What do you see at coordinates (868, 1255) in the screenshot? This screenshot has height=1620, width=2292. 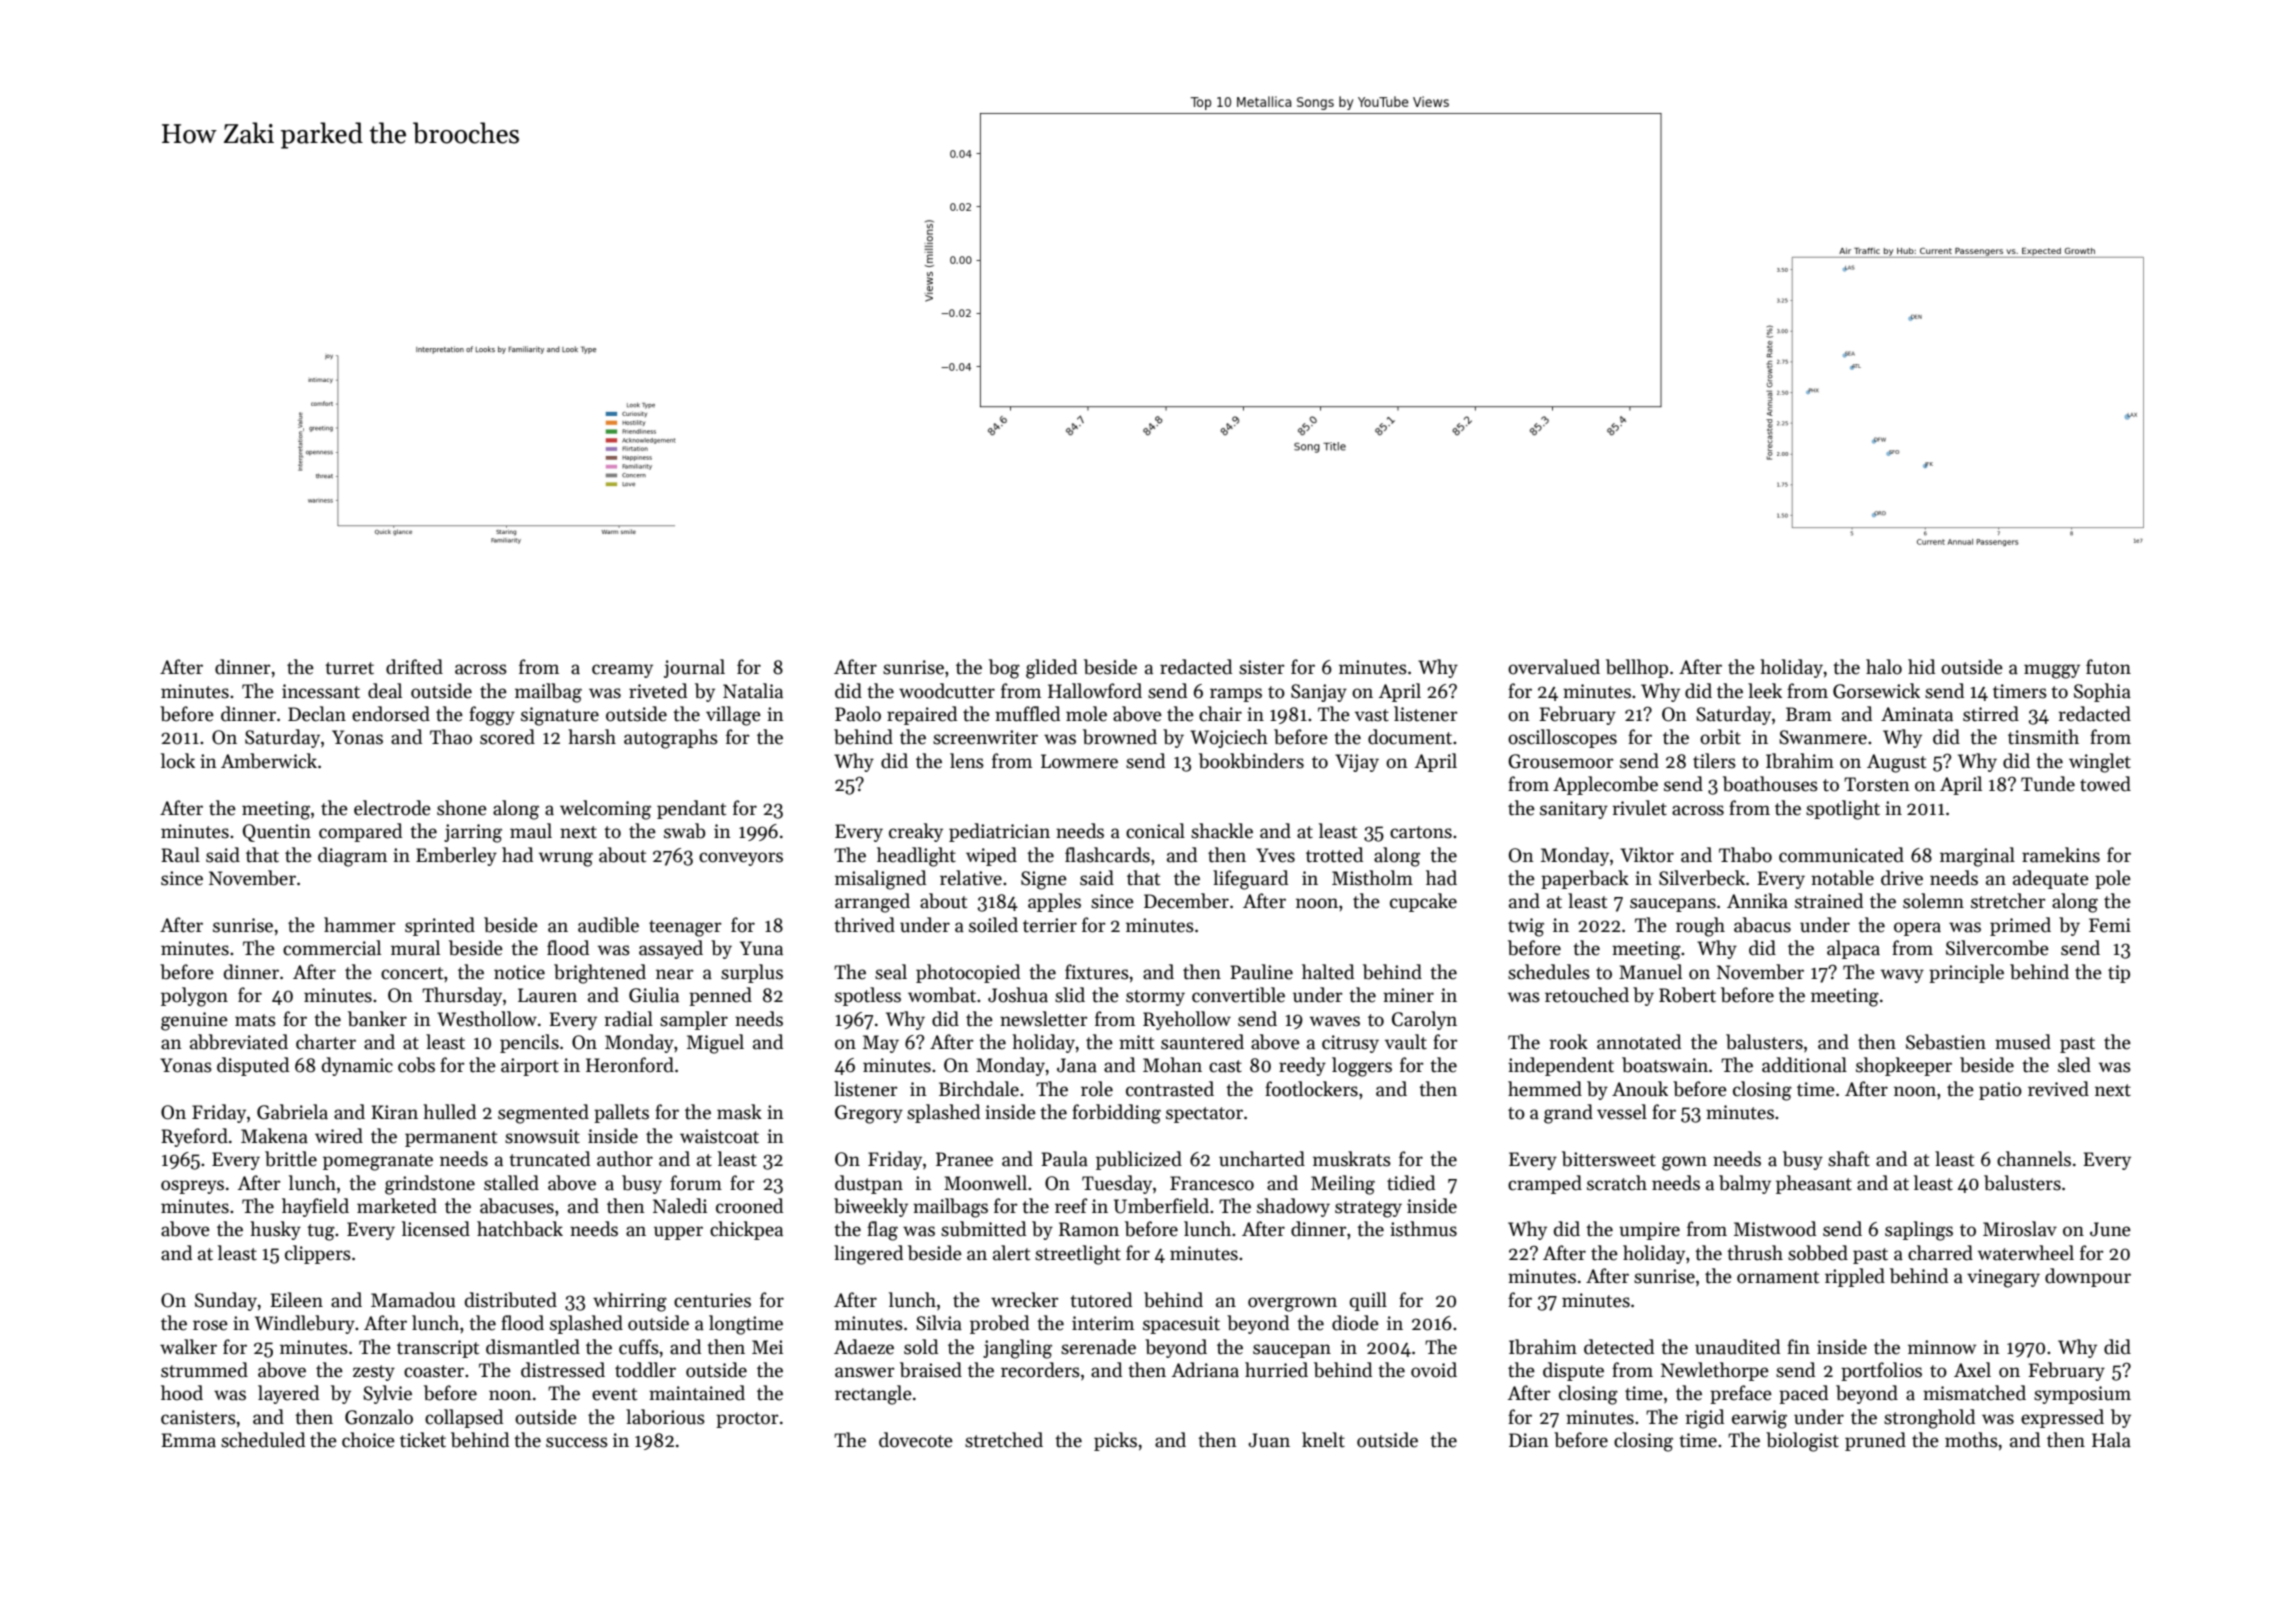 I see `lingered` at bounding box center [868, 1255].
